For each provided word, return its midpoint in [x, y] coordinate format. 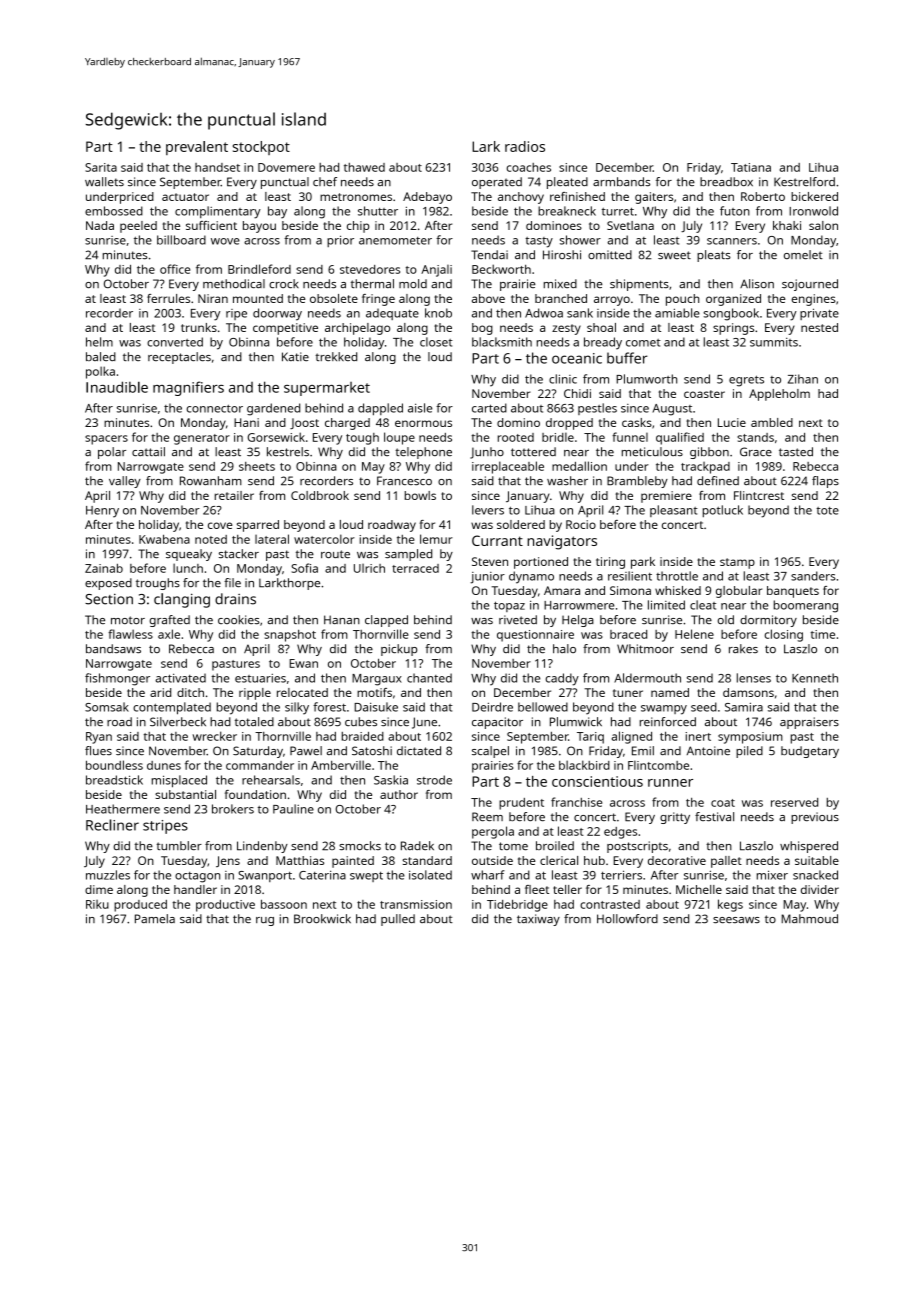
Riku [97, 904]
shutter [378, 211]
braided [363, 736]
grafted [170, 621]
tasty [539, 242]
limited [666, 605]
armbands [621, 181]
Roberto [763, 196]
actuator [185, 197]
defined [718, 480]
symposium [750, 738]
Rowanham [211, 480]
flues [98, 750]
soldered [521, 524]
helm [99, 342]
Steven [490, 561]
